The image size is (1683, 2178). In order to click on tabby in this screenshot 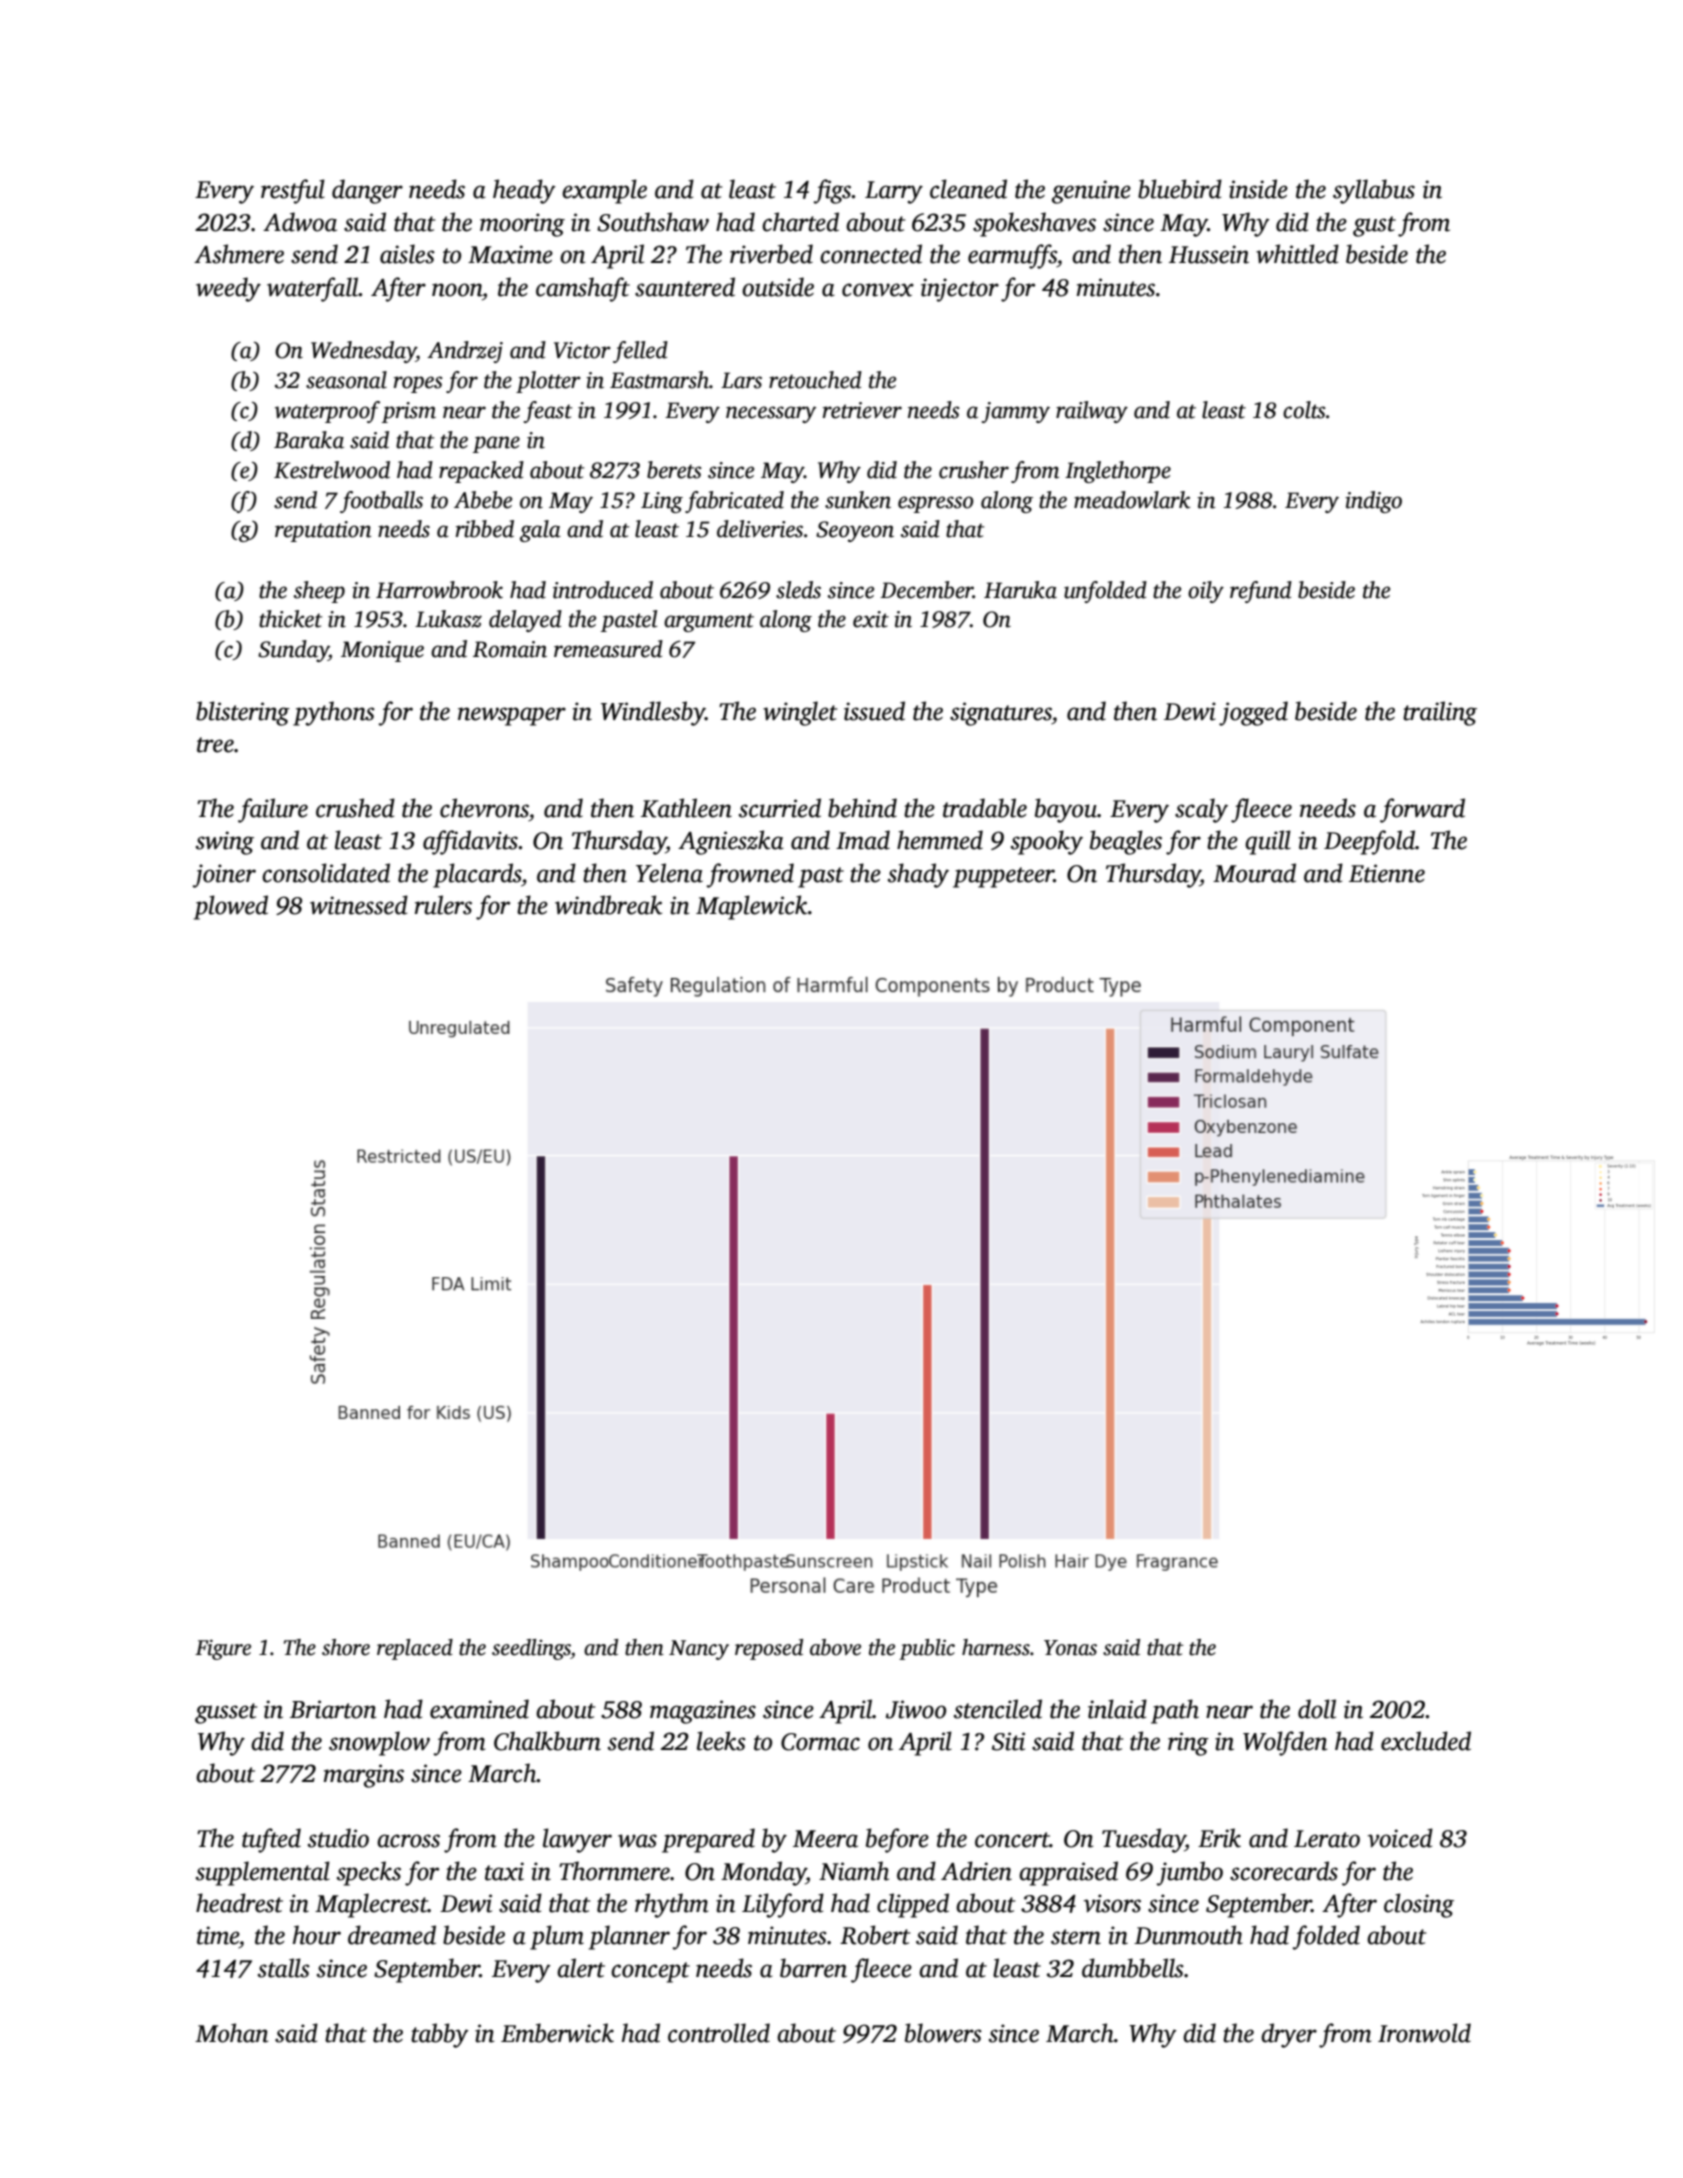, I will do `click(440, 2035)`.
